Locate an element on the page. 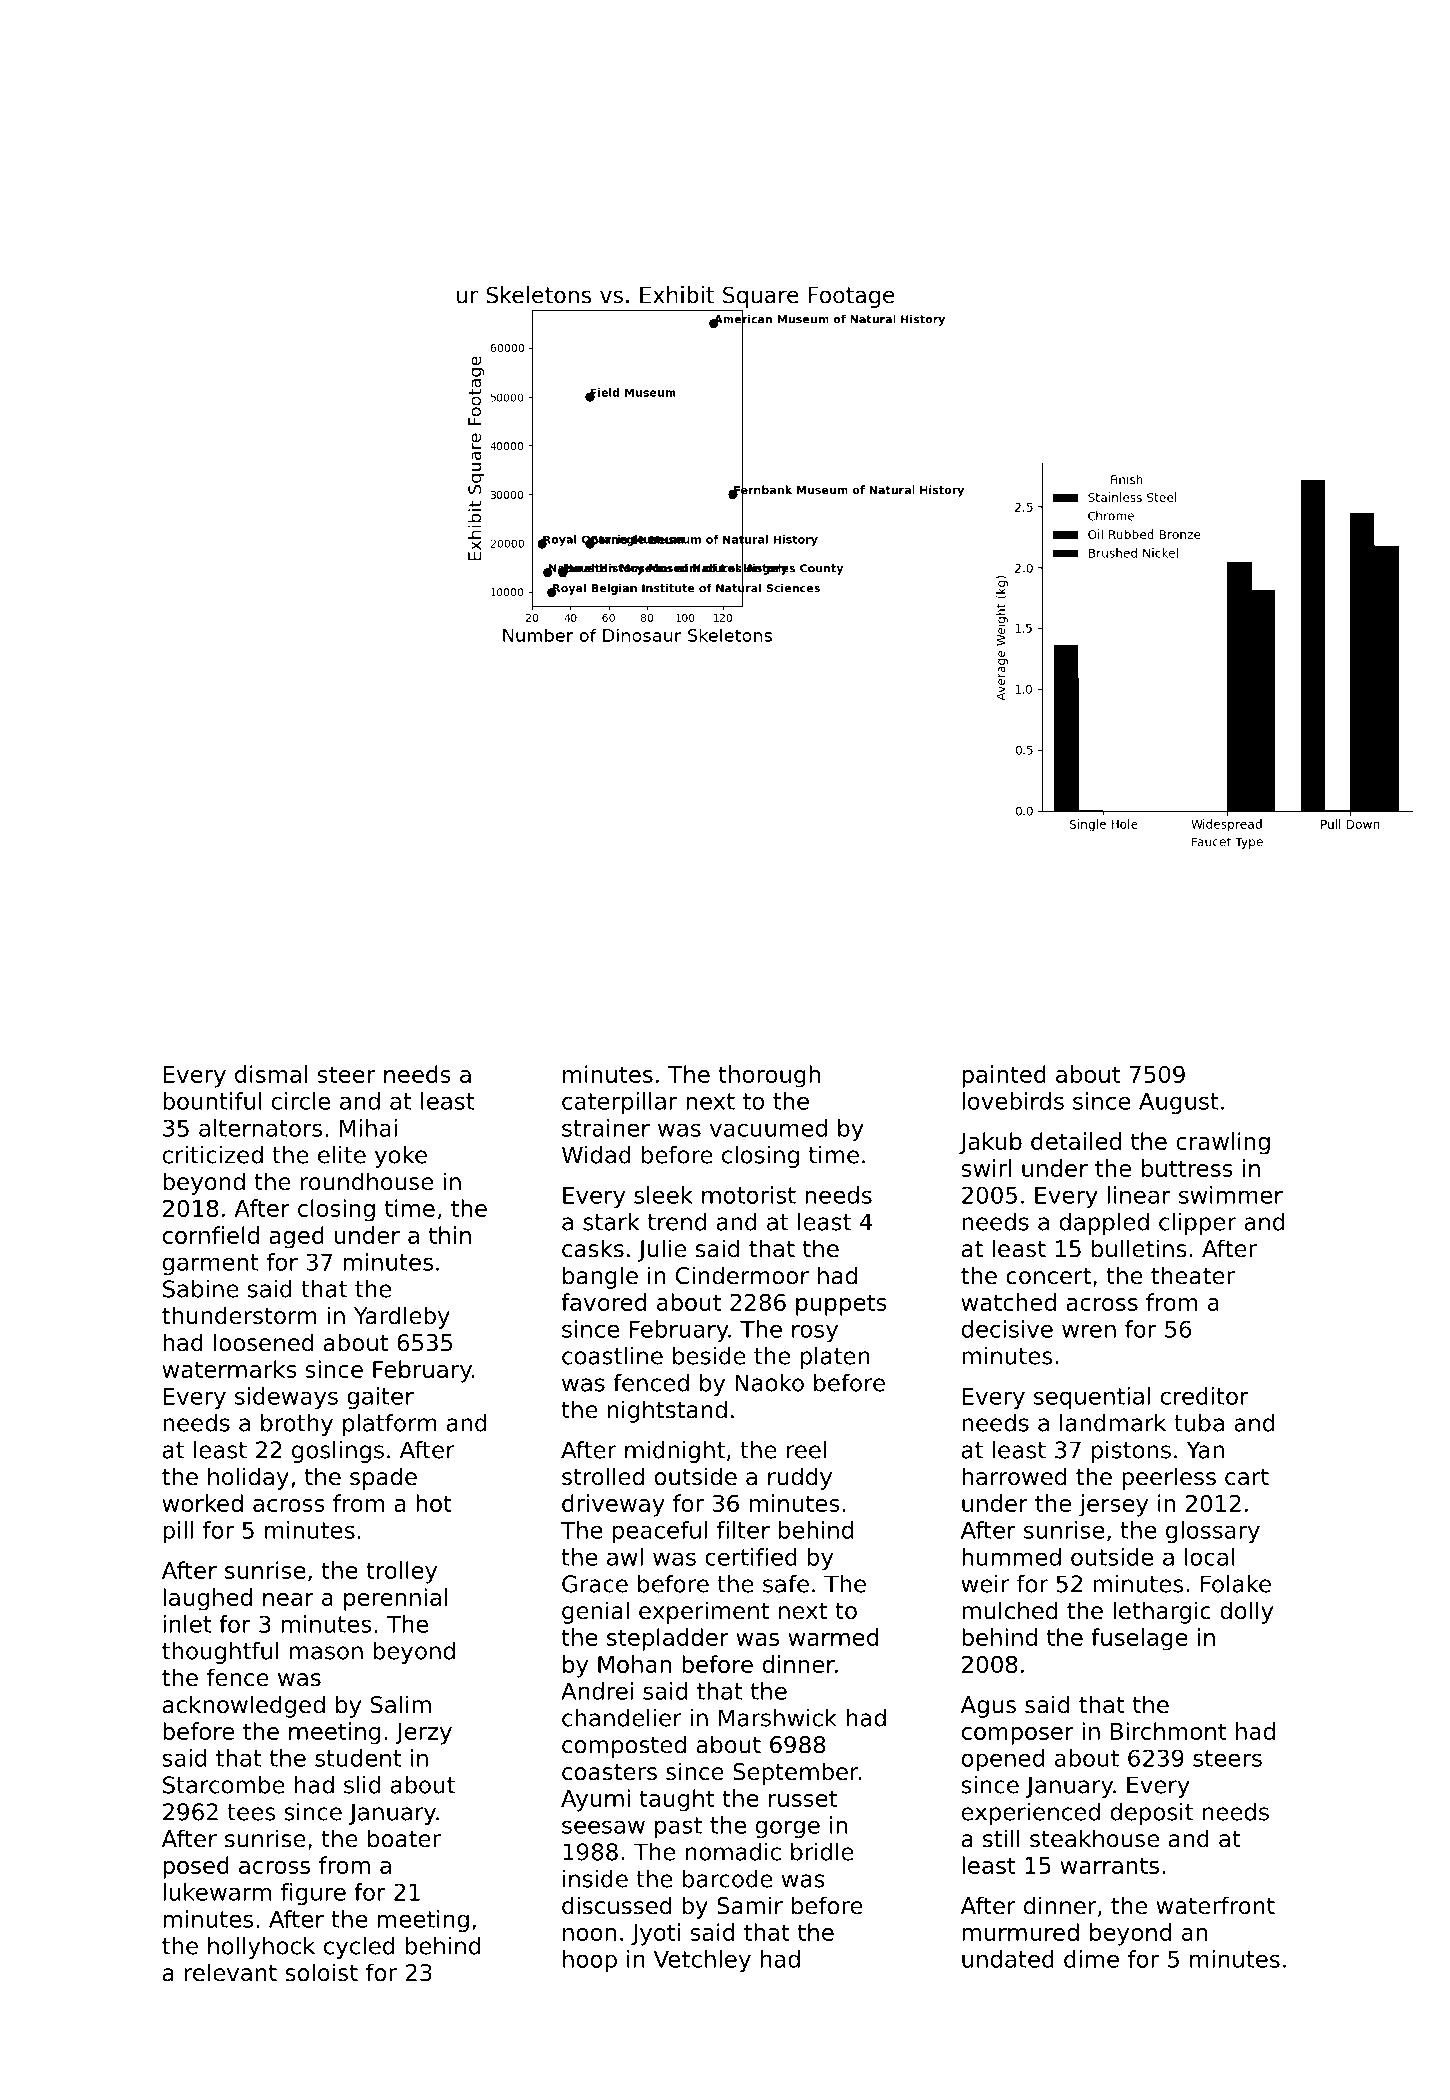 The height and width of the page is (2100, 1450). Agus is located at coordinates (988, 1707).
